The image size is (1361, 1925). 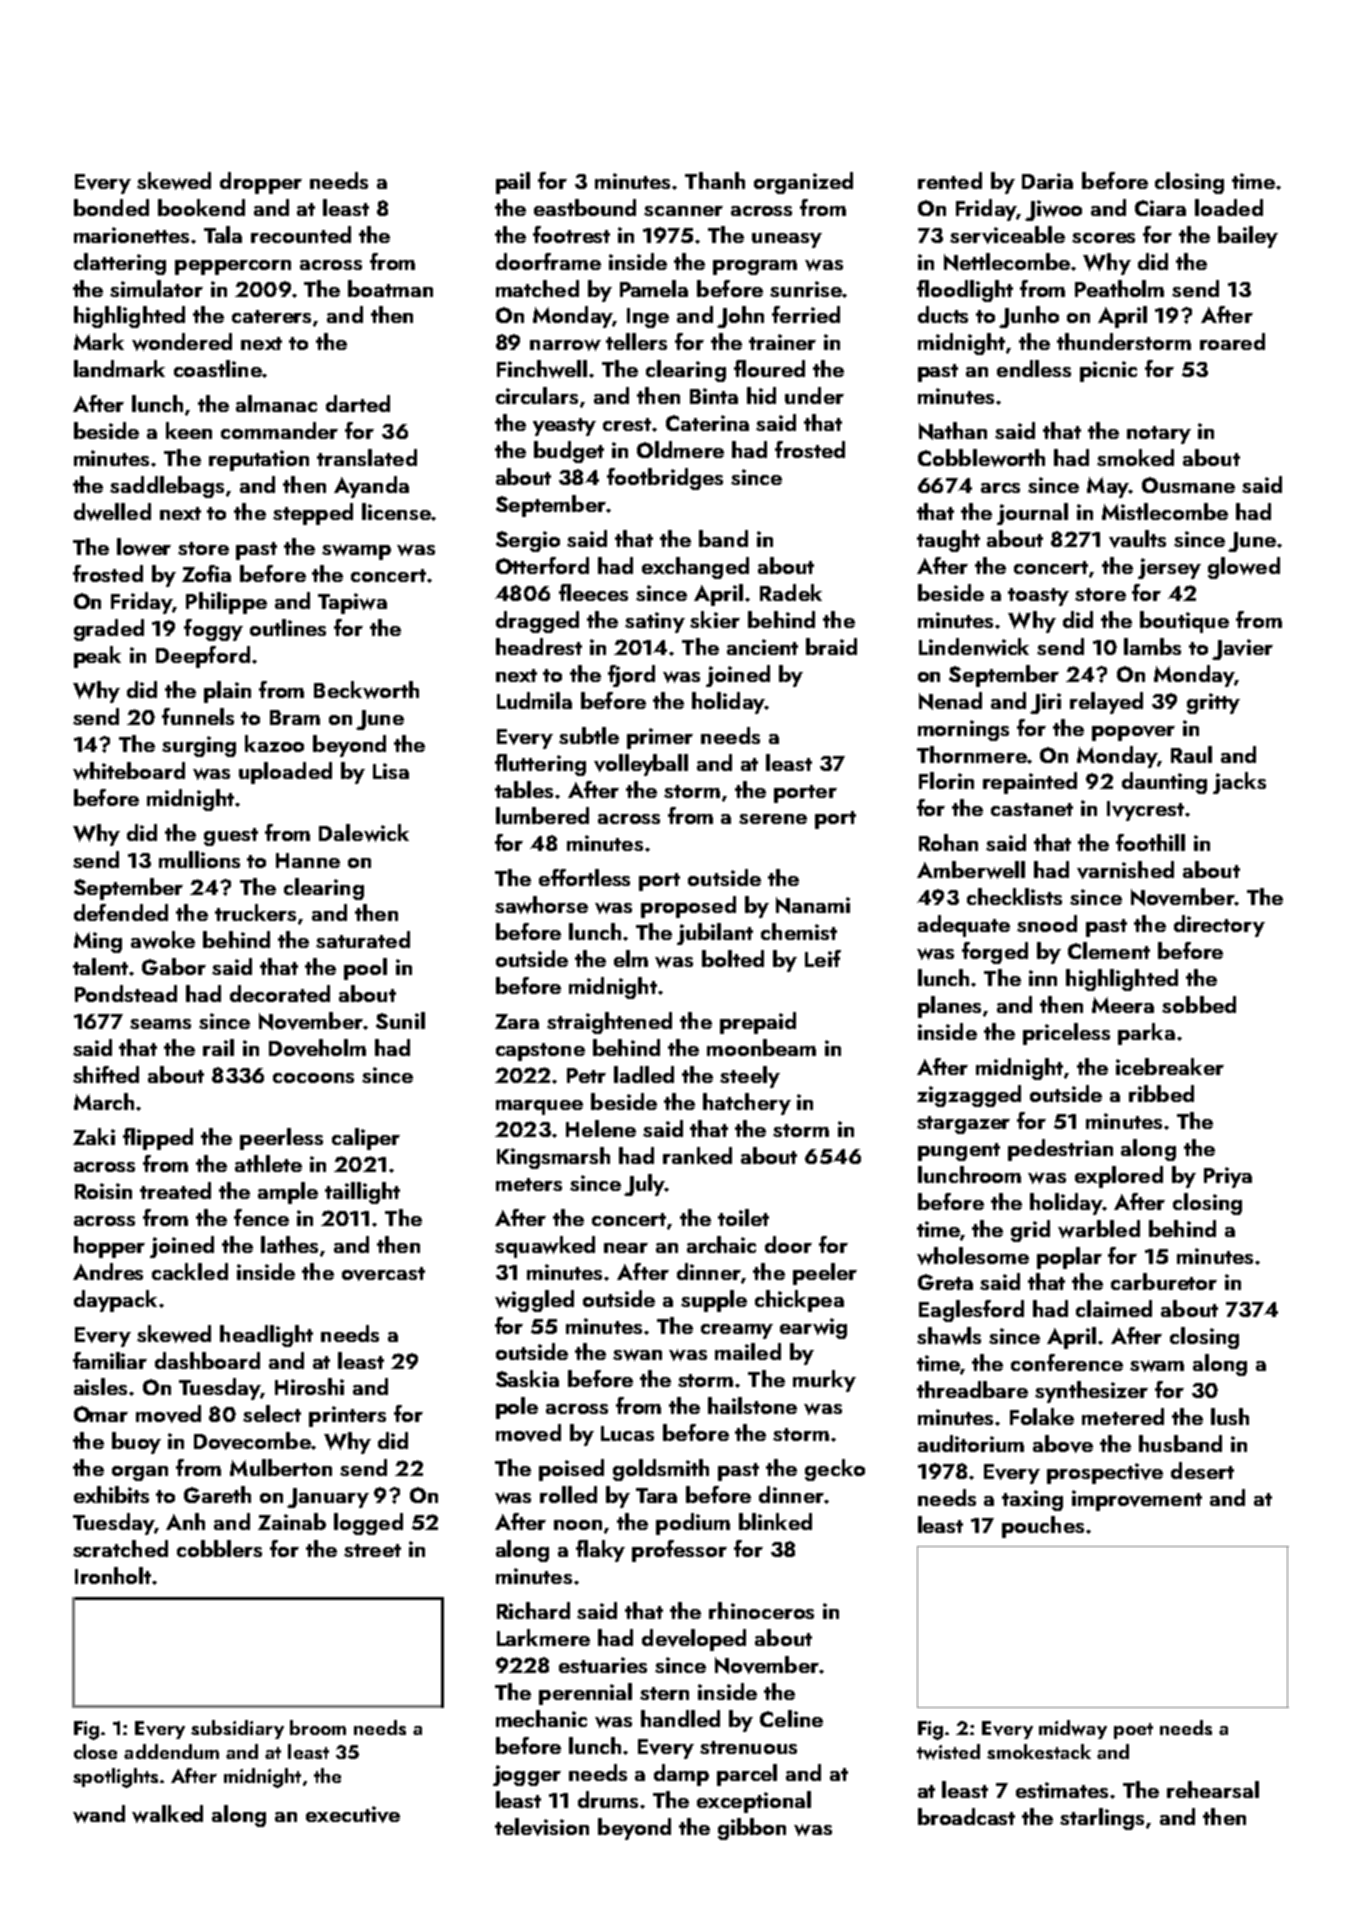 I want to click on Priya, so click(x=1228, y=1177).
